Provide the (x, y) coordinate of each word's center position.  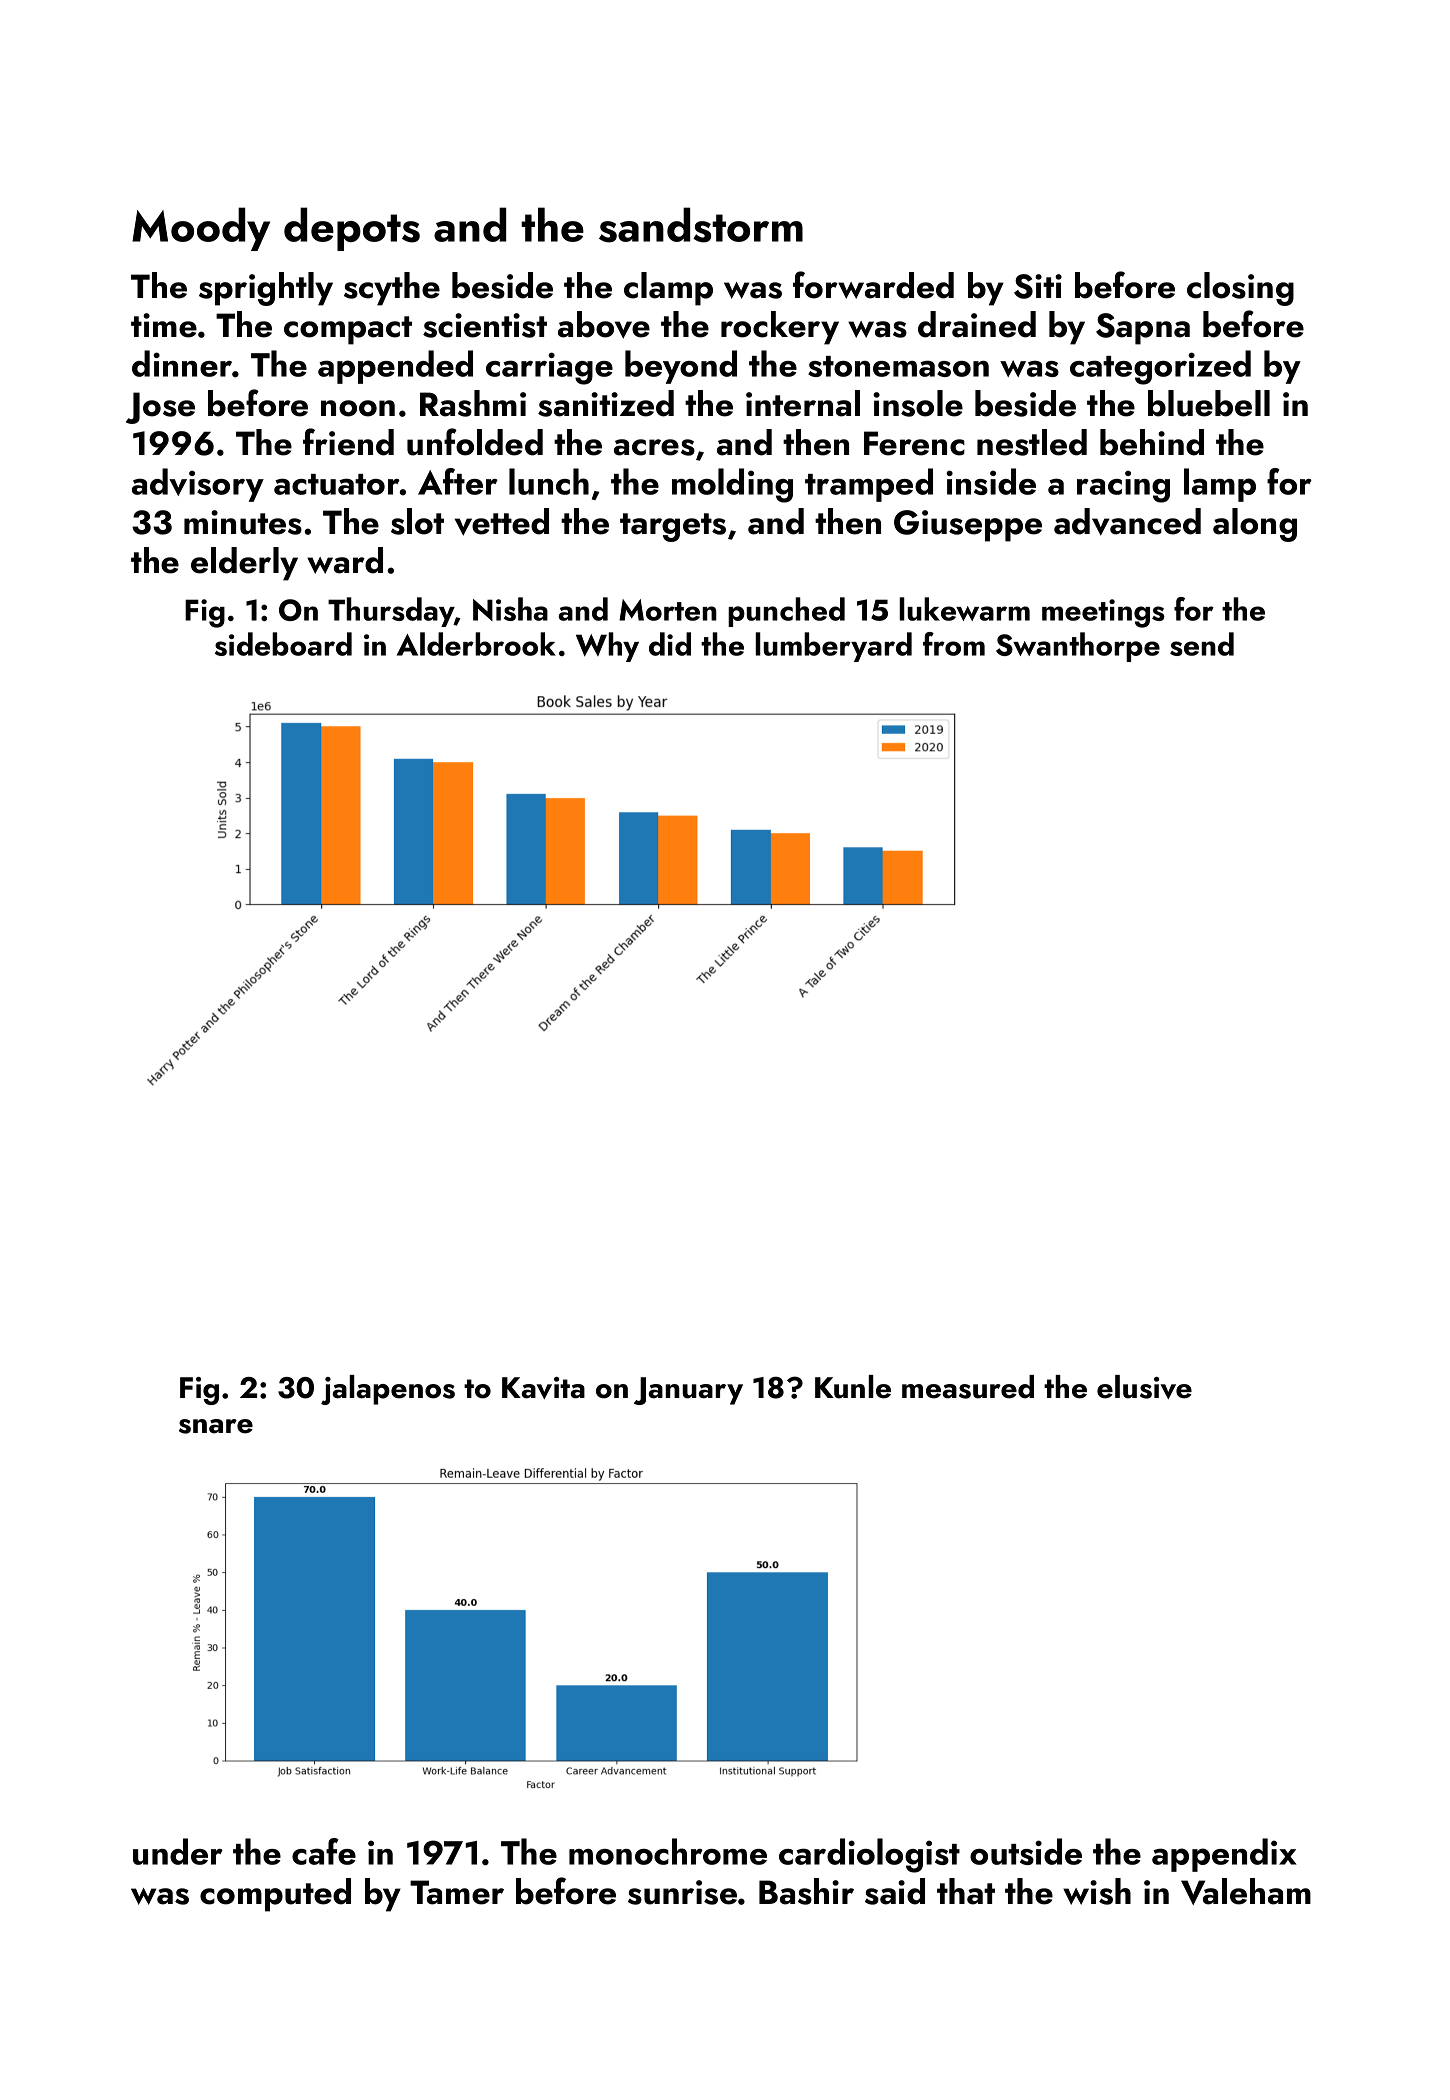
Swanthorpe (1078, 647)
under (178, 1851)
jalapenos (388, 1390)
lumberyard (833, 647)
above (604, 325)
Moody (201, 229)
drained (977, 324)
